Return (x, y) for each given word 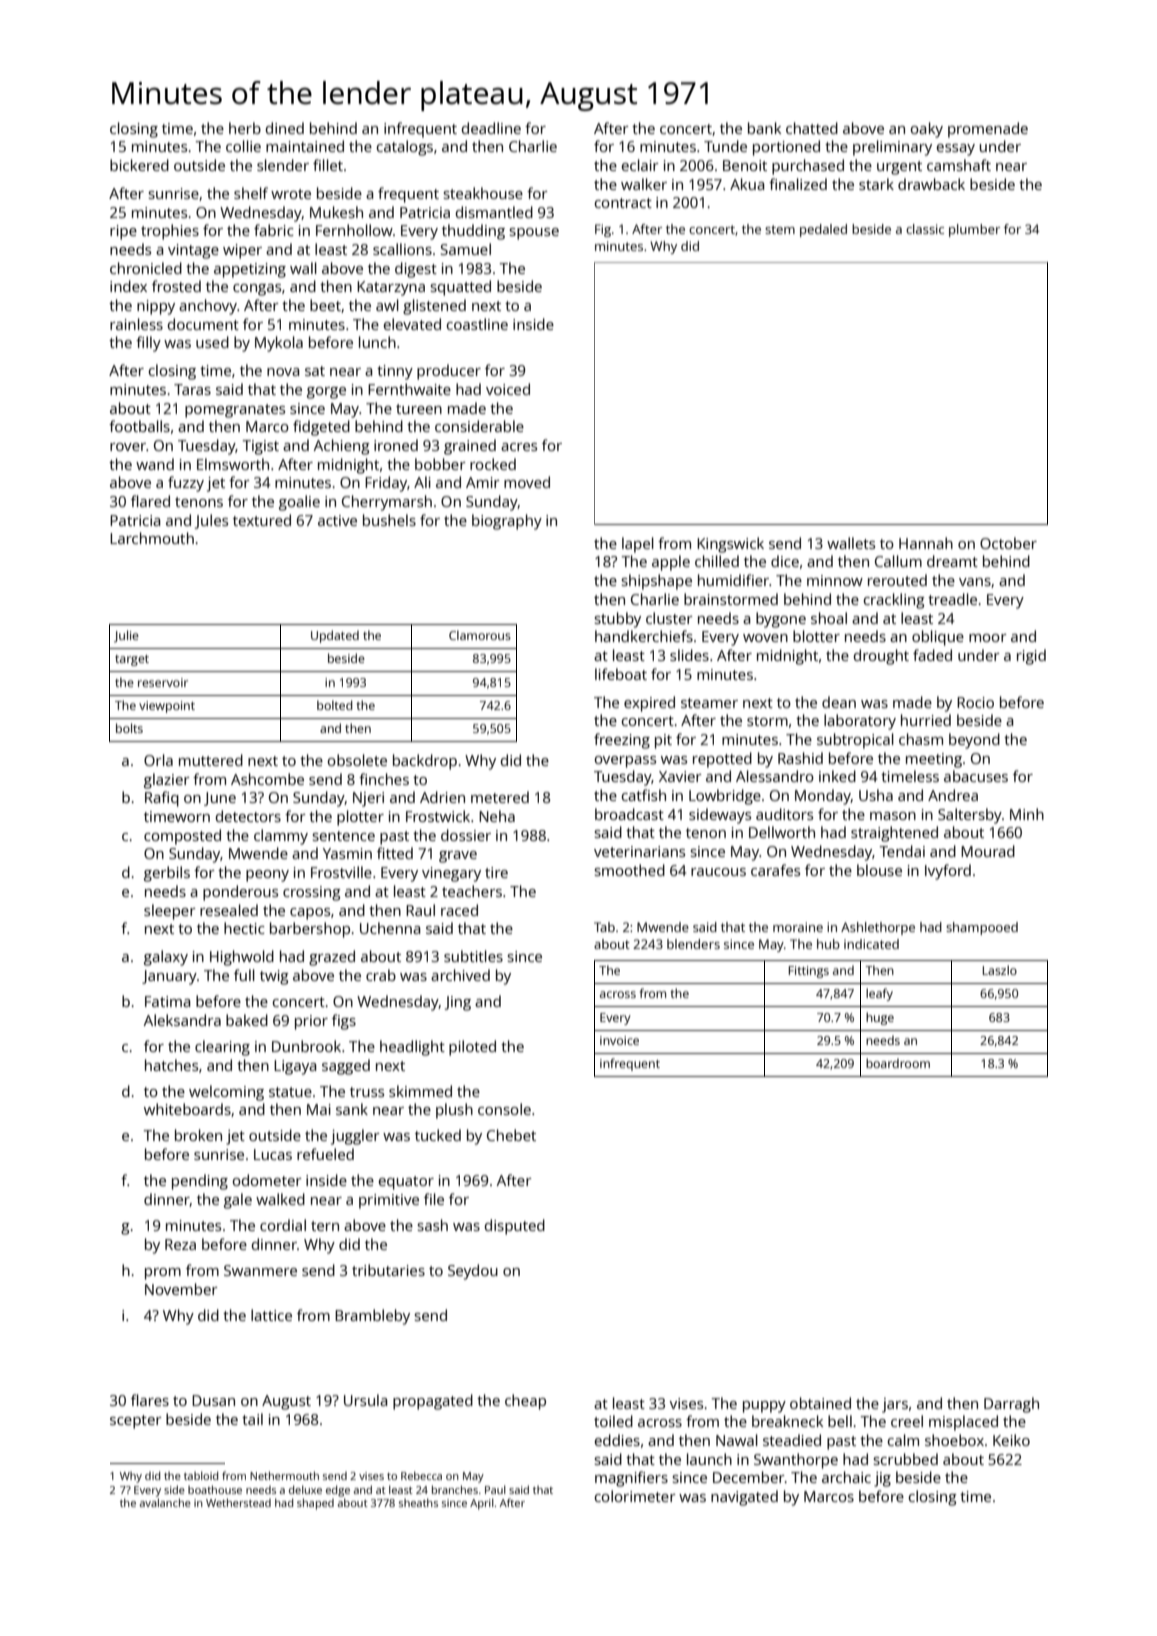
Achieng (342, 447)
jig (882, 1479)
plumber (974, 230)
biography (507, 522)
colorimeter (635, 1496)
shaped (315, 1504)
